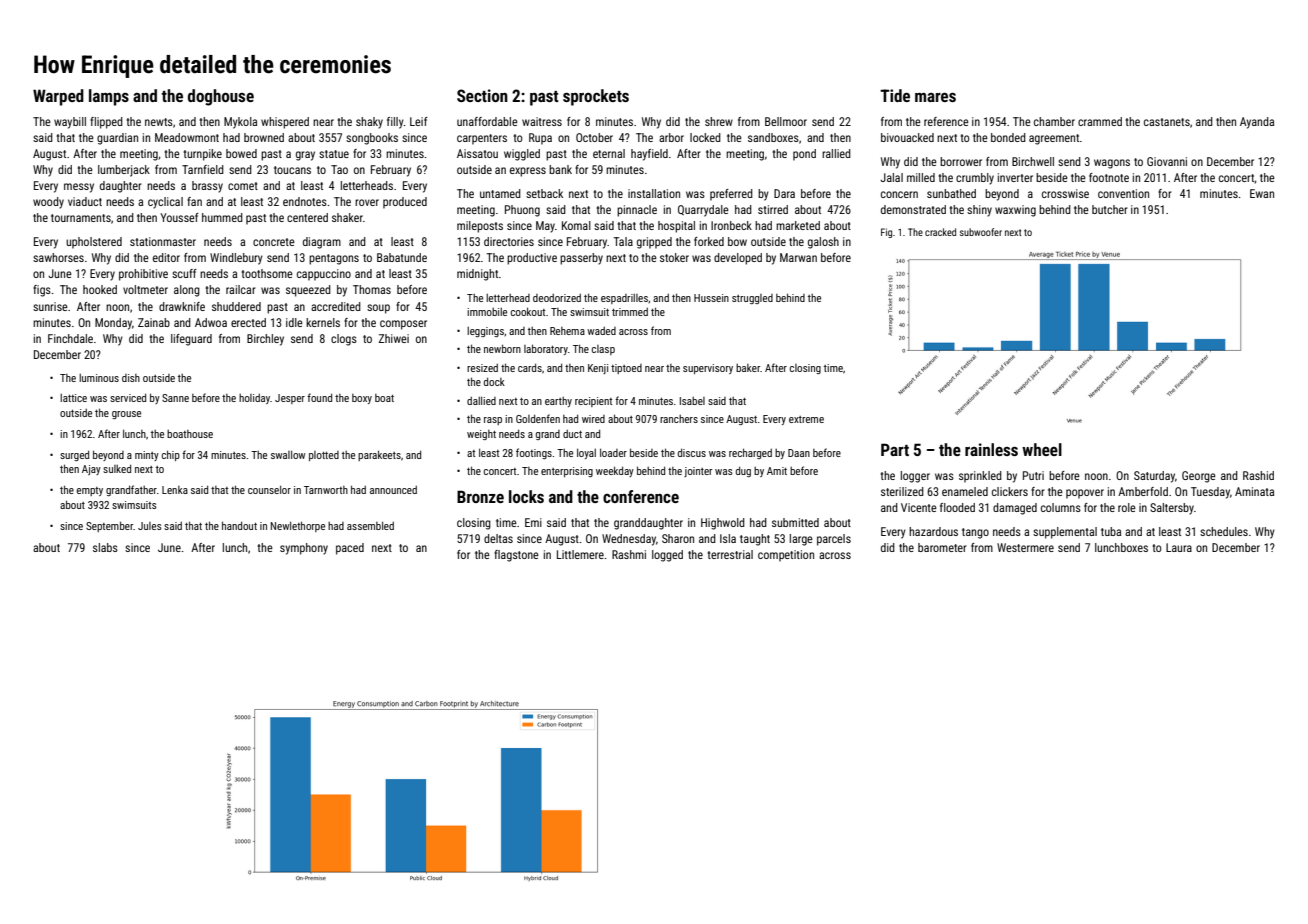 Image resolution: width=1308 pixels, height=924 pixels. What do you see at coordinates (74, 455) in the screenshot?
I see `surged` at bounding box center [74, 455].
